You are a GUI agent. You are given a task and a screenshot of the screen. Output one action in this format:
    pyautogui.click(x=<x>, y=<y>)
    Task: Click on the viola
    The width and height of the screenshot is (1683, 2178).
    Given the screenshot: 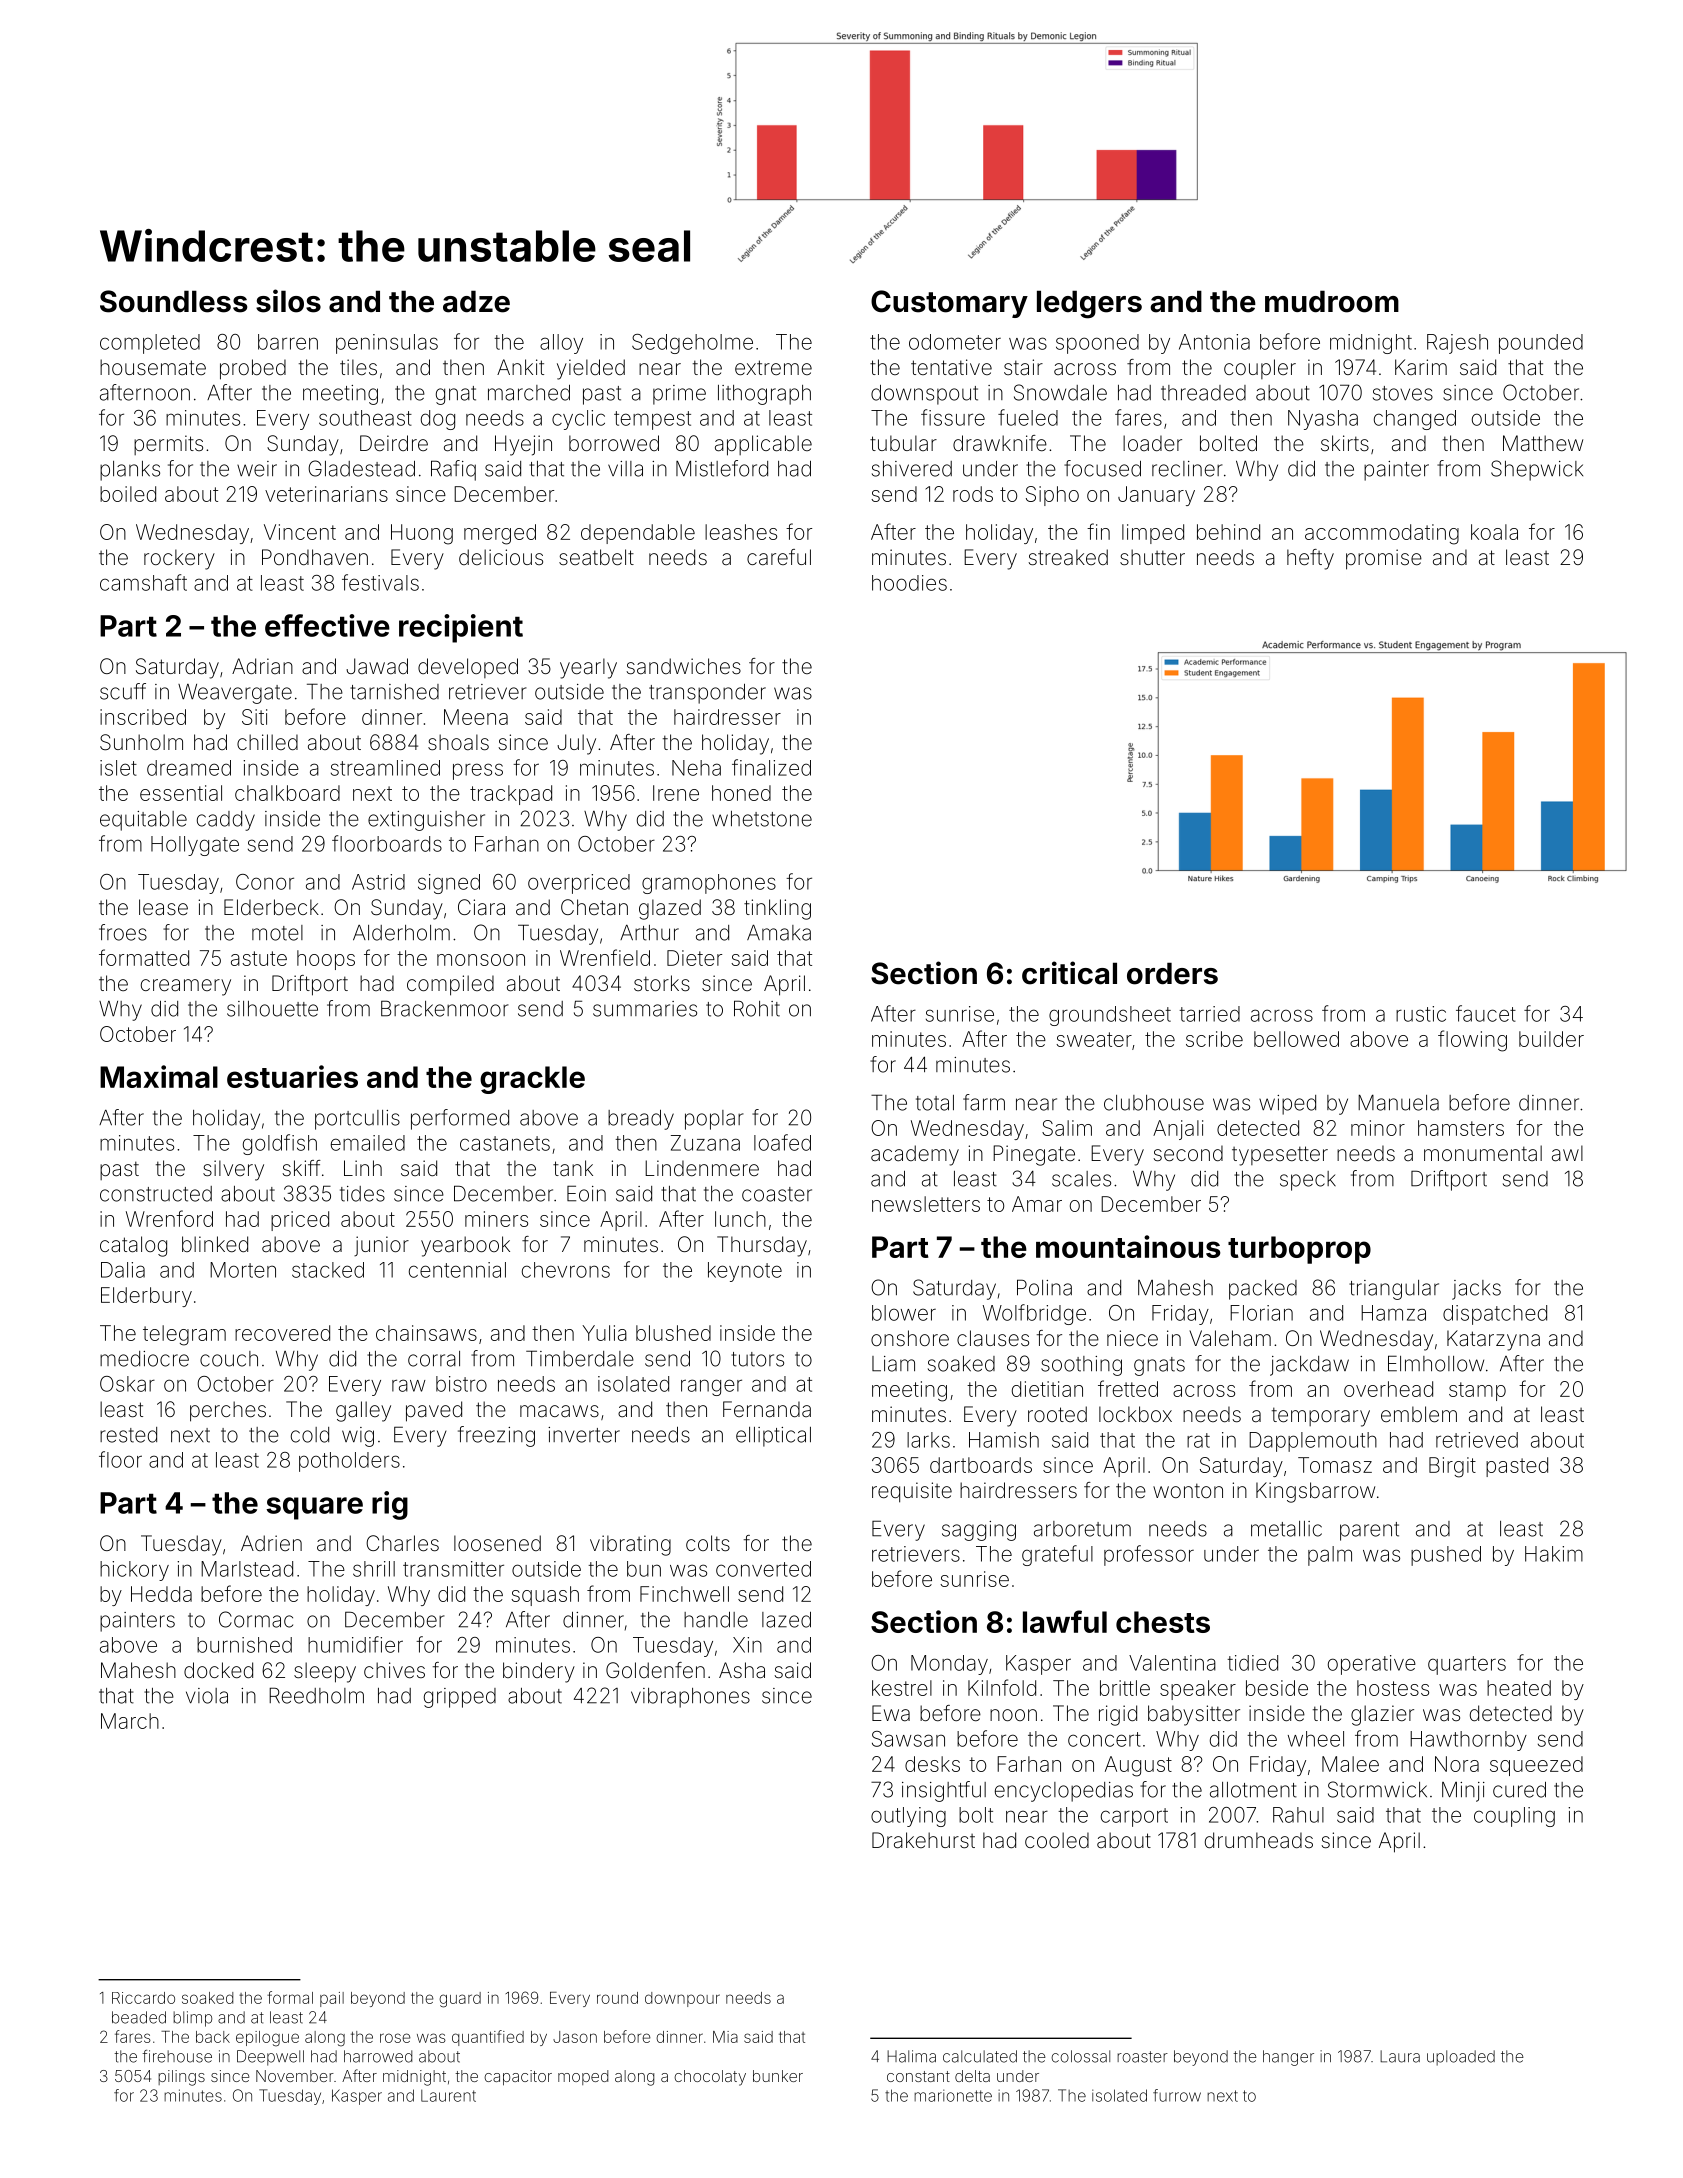 What is the action you would take?
    pyautogui.click(x=207, y=1696)
